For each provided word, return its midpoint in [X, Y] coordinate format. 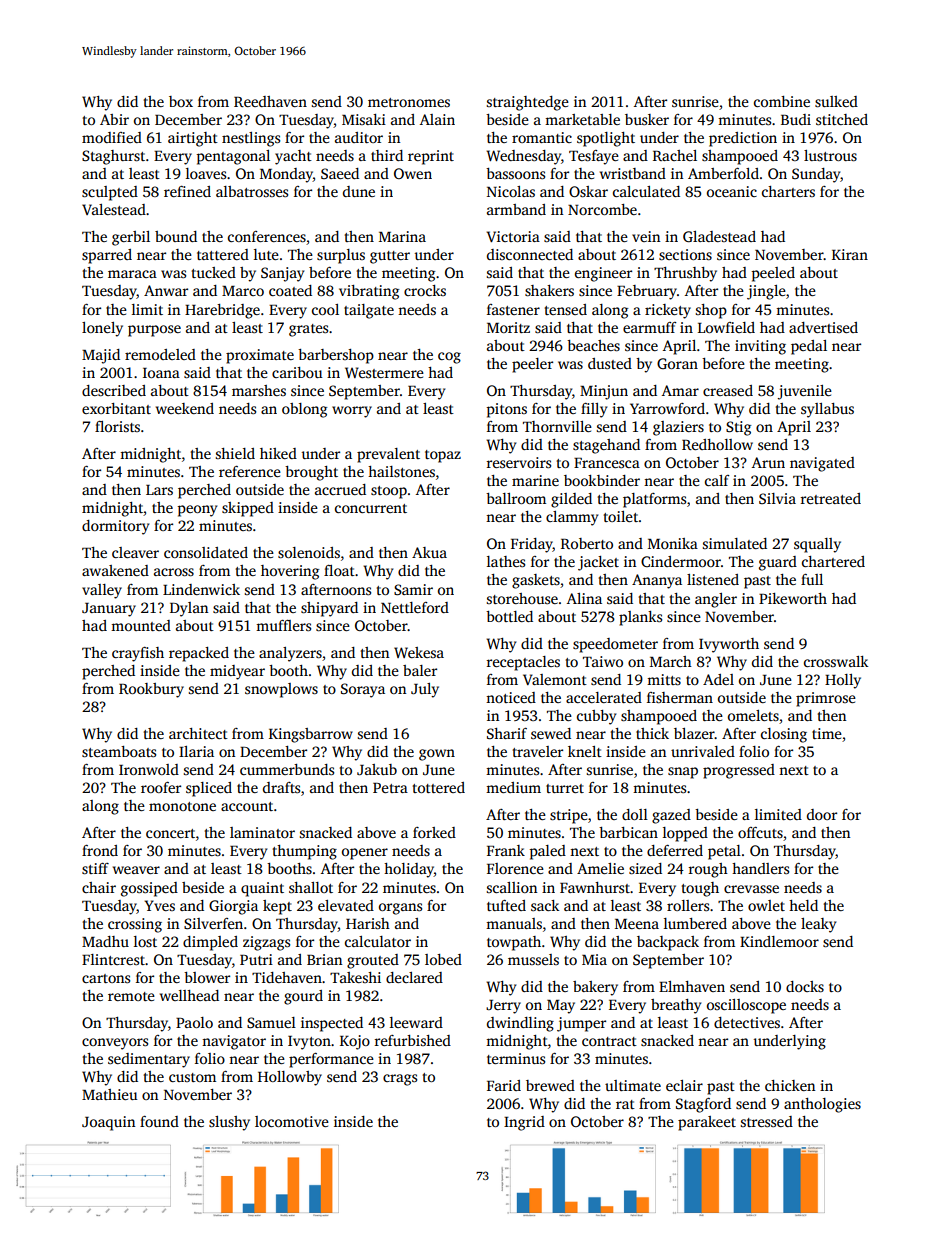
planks [640, 618]
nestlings [251, 139]
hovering [290, 572]
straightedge [528, 103]
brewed [550, 1085]
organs [400, 909]
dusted [610, 363]
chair [99, 887]
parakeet [707, 1123]
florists [117, 426]
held [803, 905]
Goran [677, 363]
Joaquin [108, 1123]
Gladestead [719, 236]
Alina [584, 598]
